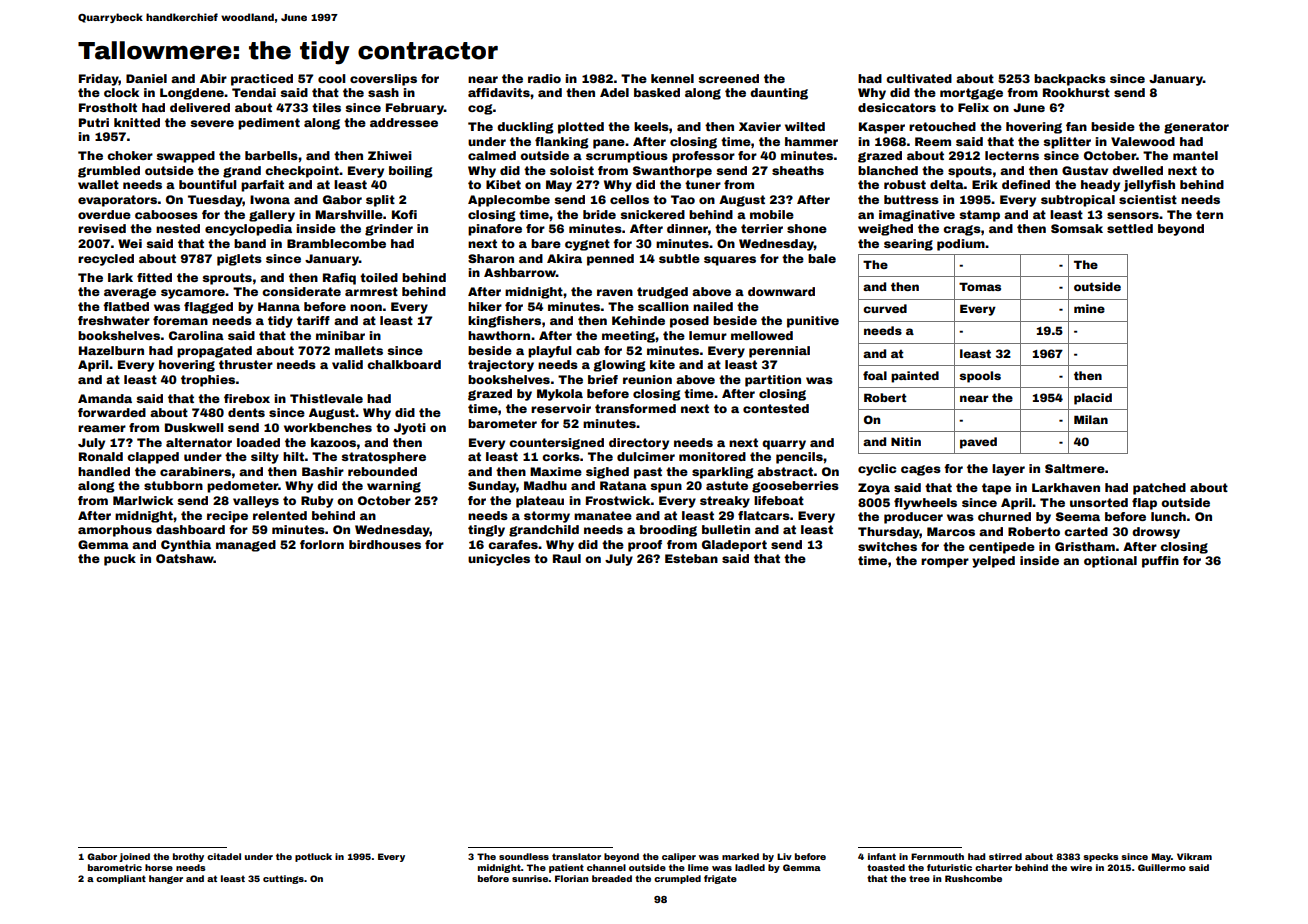  I want to click on posed, so click(689, 322).
